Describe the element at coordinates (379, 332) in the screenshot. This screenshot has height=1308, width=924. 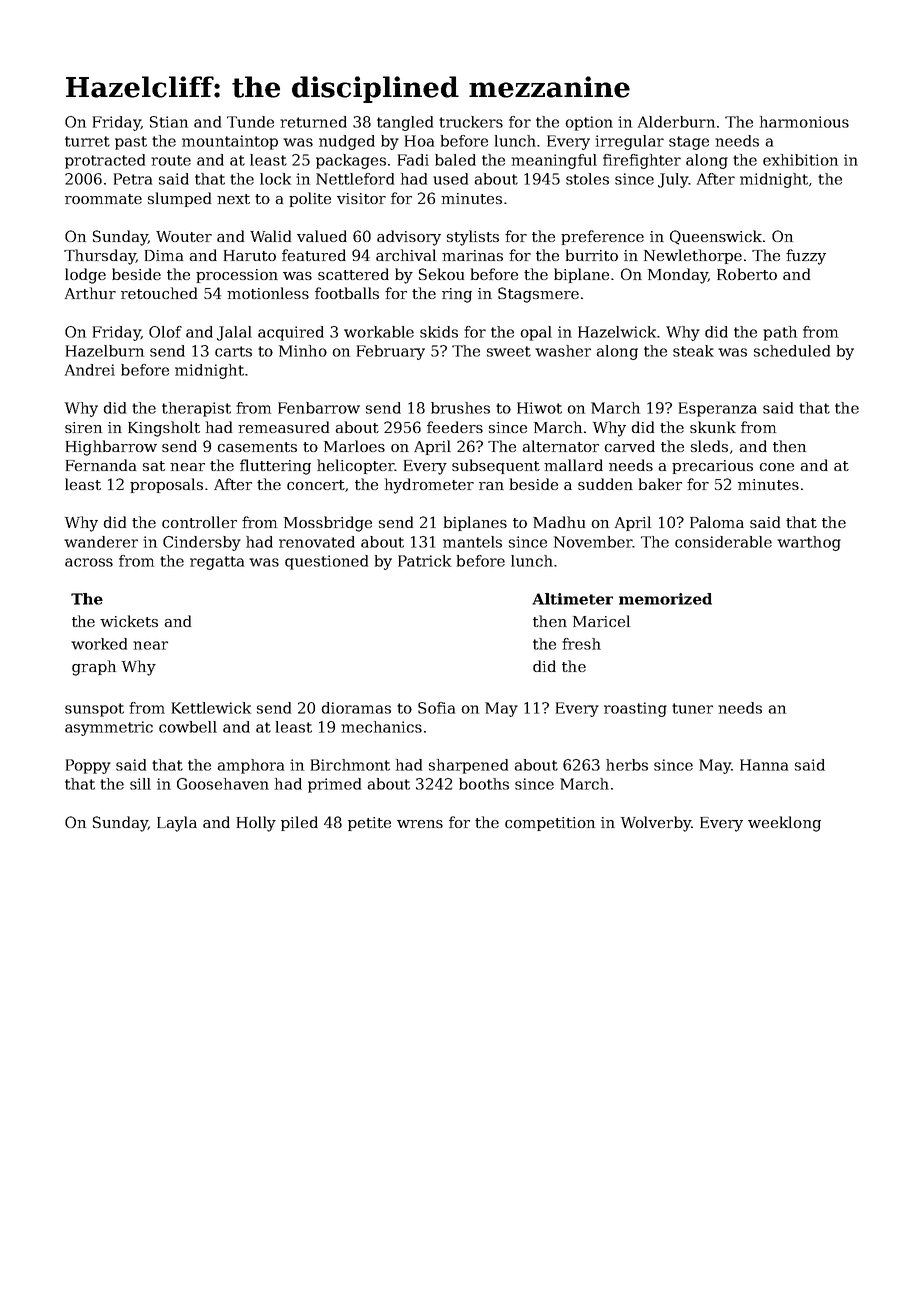
I see `workable` at that location.
